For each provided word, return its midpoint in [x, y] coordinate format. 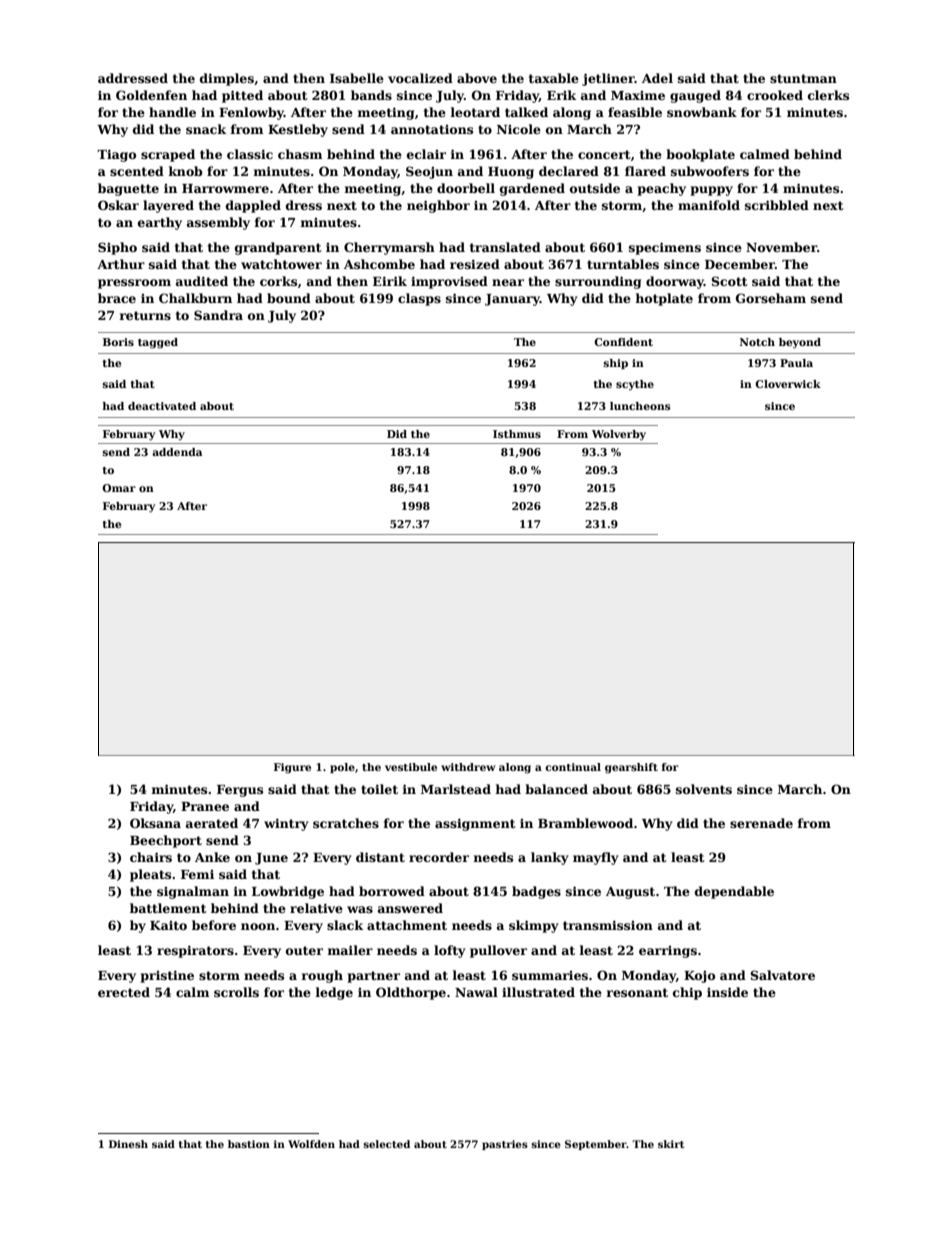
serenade [761, 823]
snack [206, 129]
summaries [550, 975]
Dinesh [128, 1144]
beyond [800, 343]
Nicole [519, 129]
